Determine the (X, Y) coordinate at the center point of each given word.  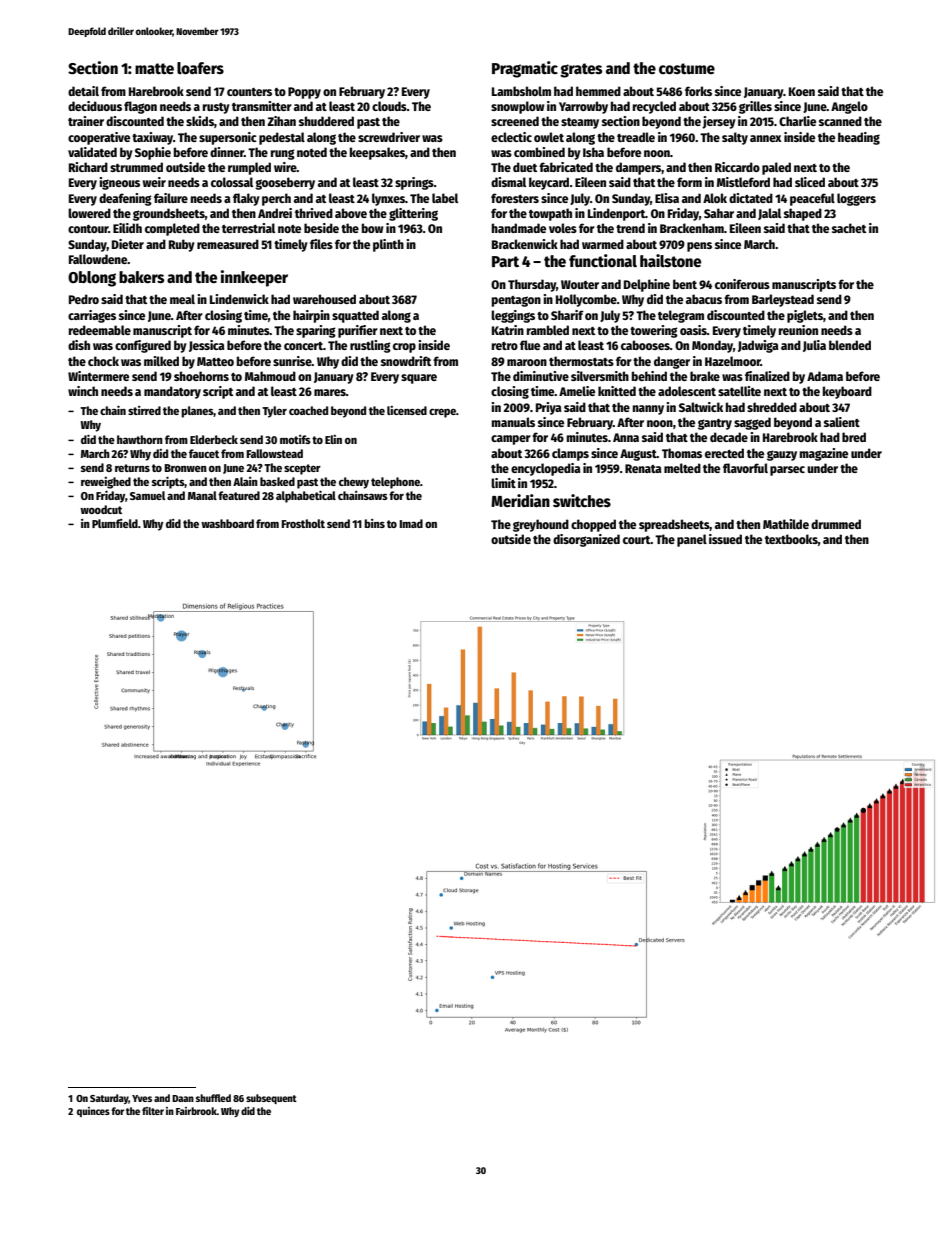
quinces (93, 1112)
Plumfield (115, 523)
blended (850, 345)
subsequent (271, 1099)
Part (505, 261)
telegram (681, 316)
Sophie (153, 153)
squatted (355, 316)
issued (725, 539)
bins (374, 523)
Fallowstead (274, 453)
